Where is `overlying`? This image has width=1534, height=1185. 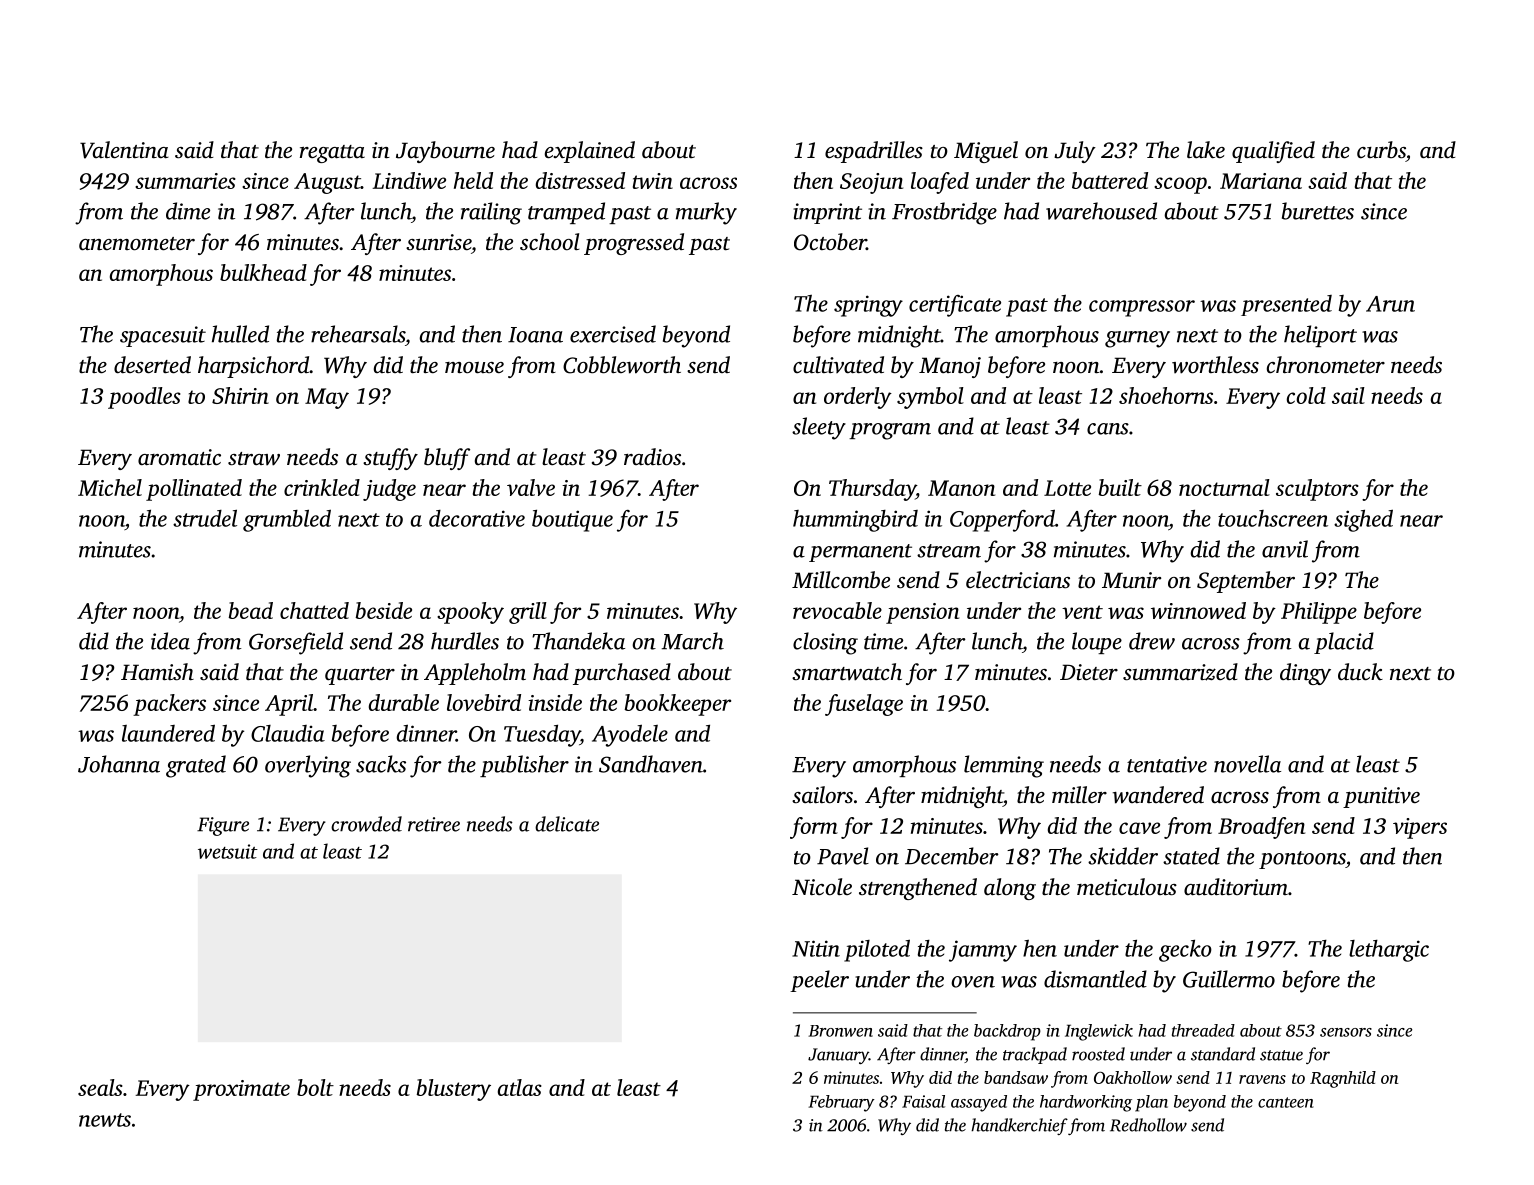 overlying is located at coordinates (308, 766).
